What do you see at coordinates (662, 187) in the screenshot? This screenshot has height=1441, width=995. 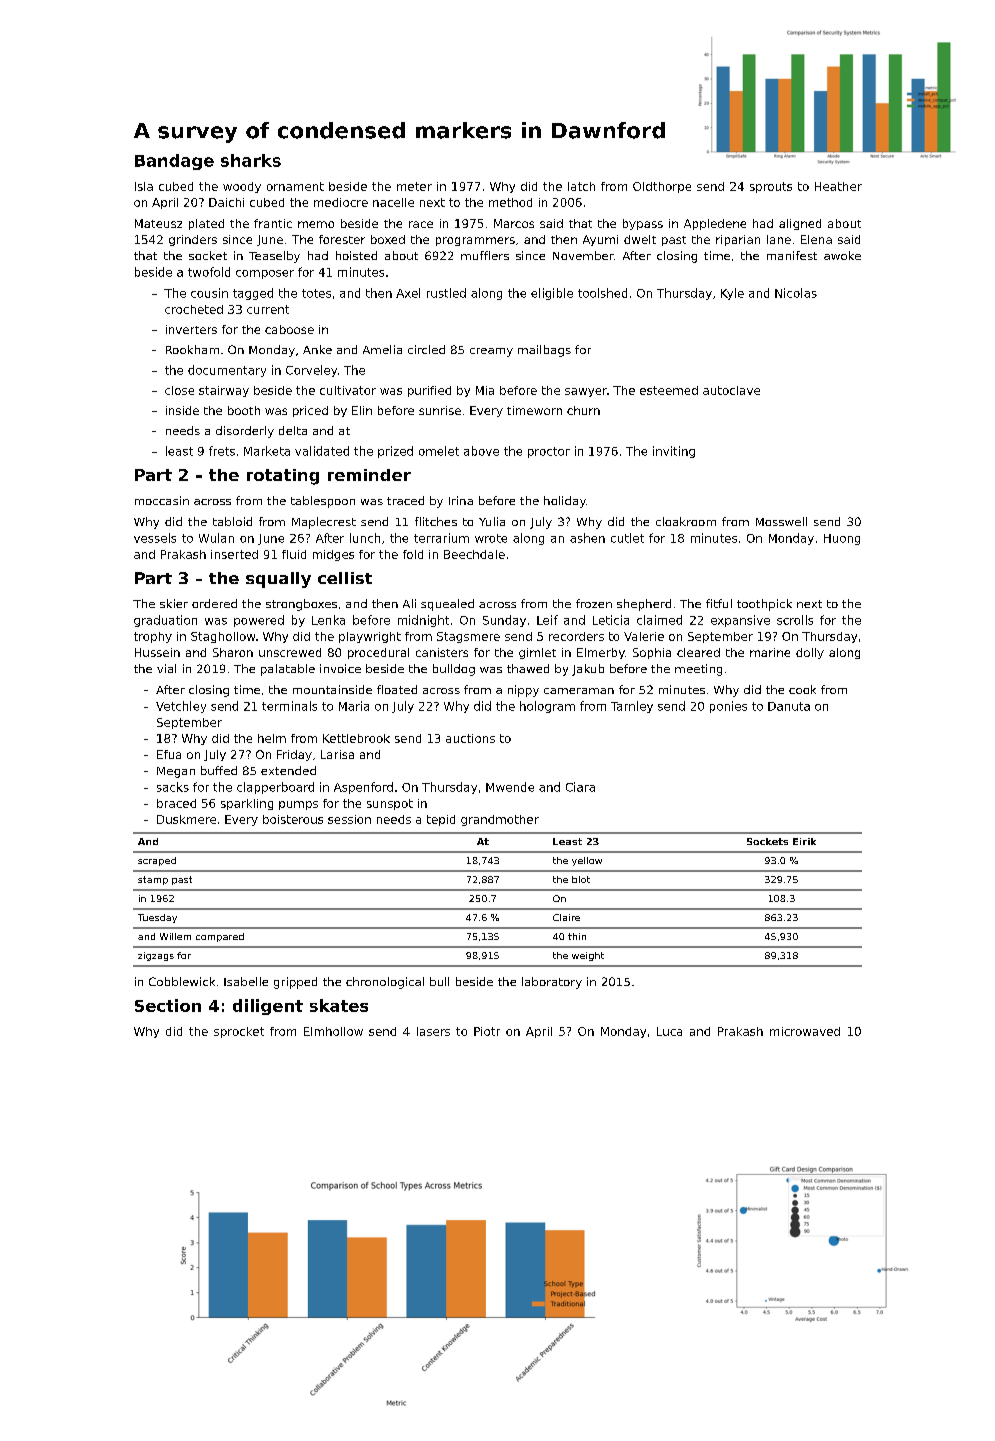 I see `Oldthorpe` at bounding box center [662, 187].
